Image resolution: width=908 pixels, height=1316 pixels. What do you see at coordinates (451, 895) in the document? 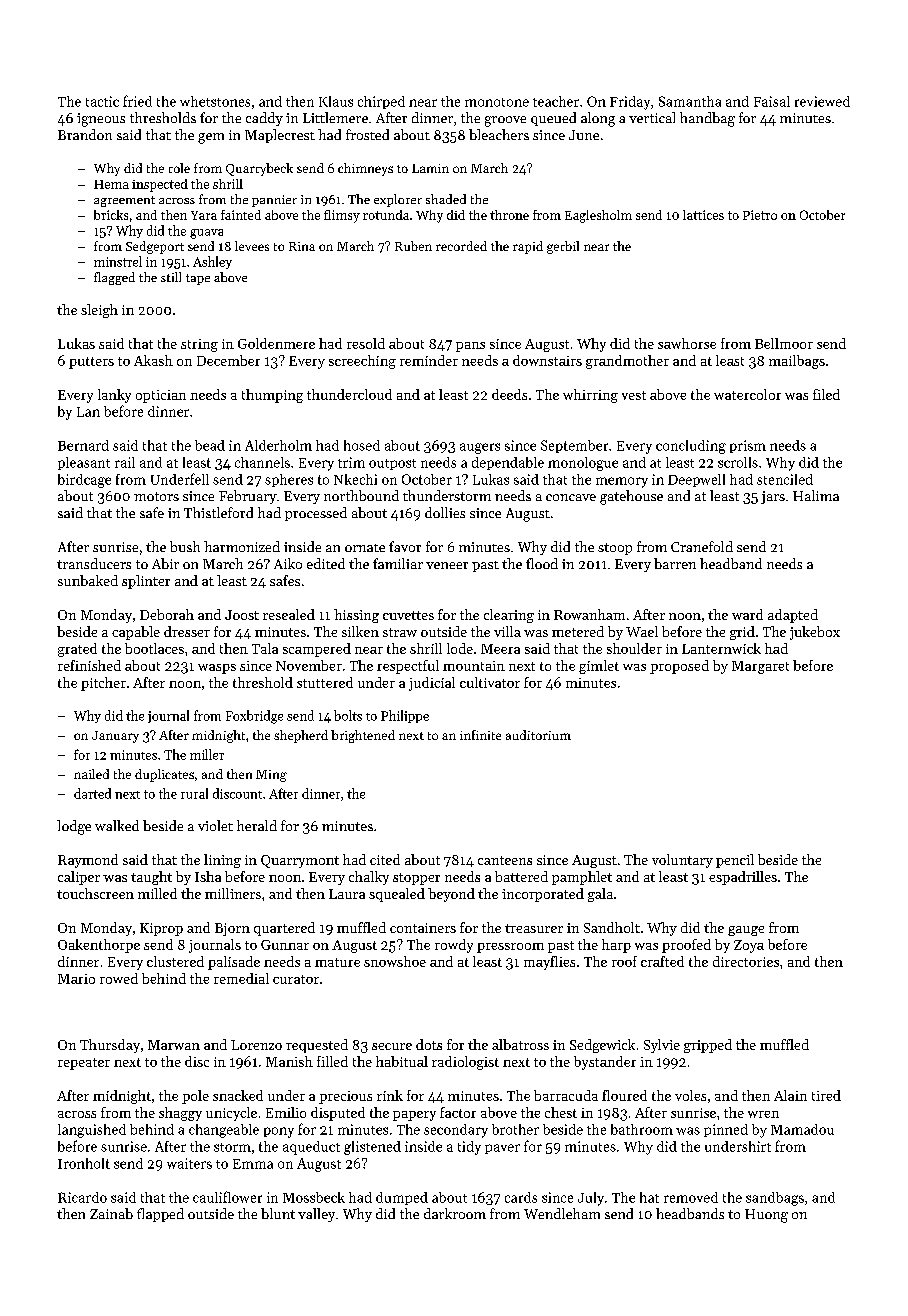
I see `beyond` at bounding box center [451, 895].
